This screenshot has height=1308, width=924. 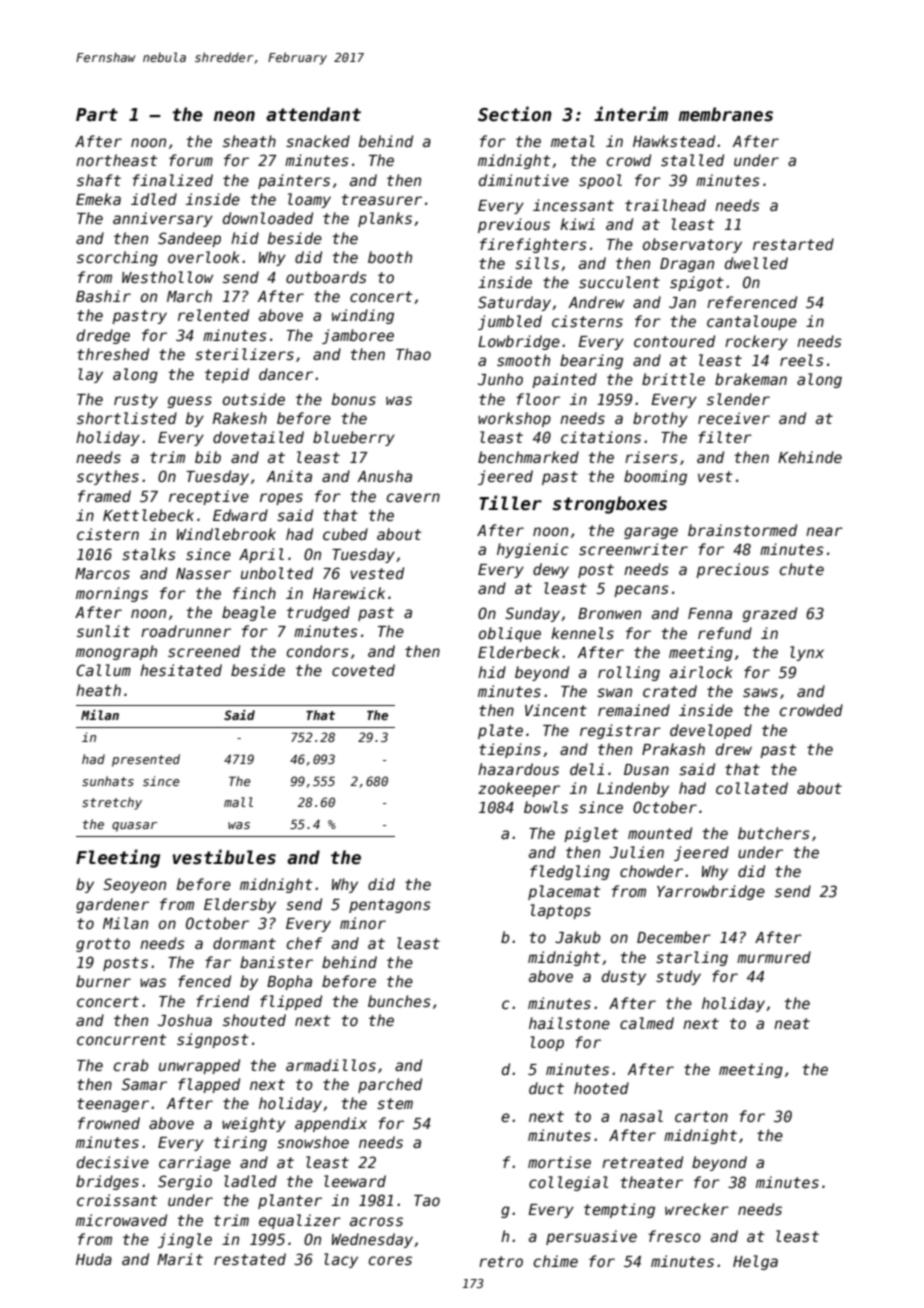 I want to click on garage, so click(x=651, y=533).
